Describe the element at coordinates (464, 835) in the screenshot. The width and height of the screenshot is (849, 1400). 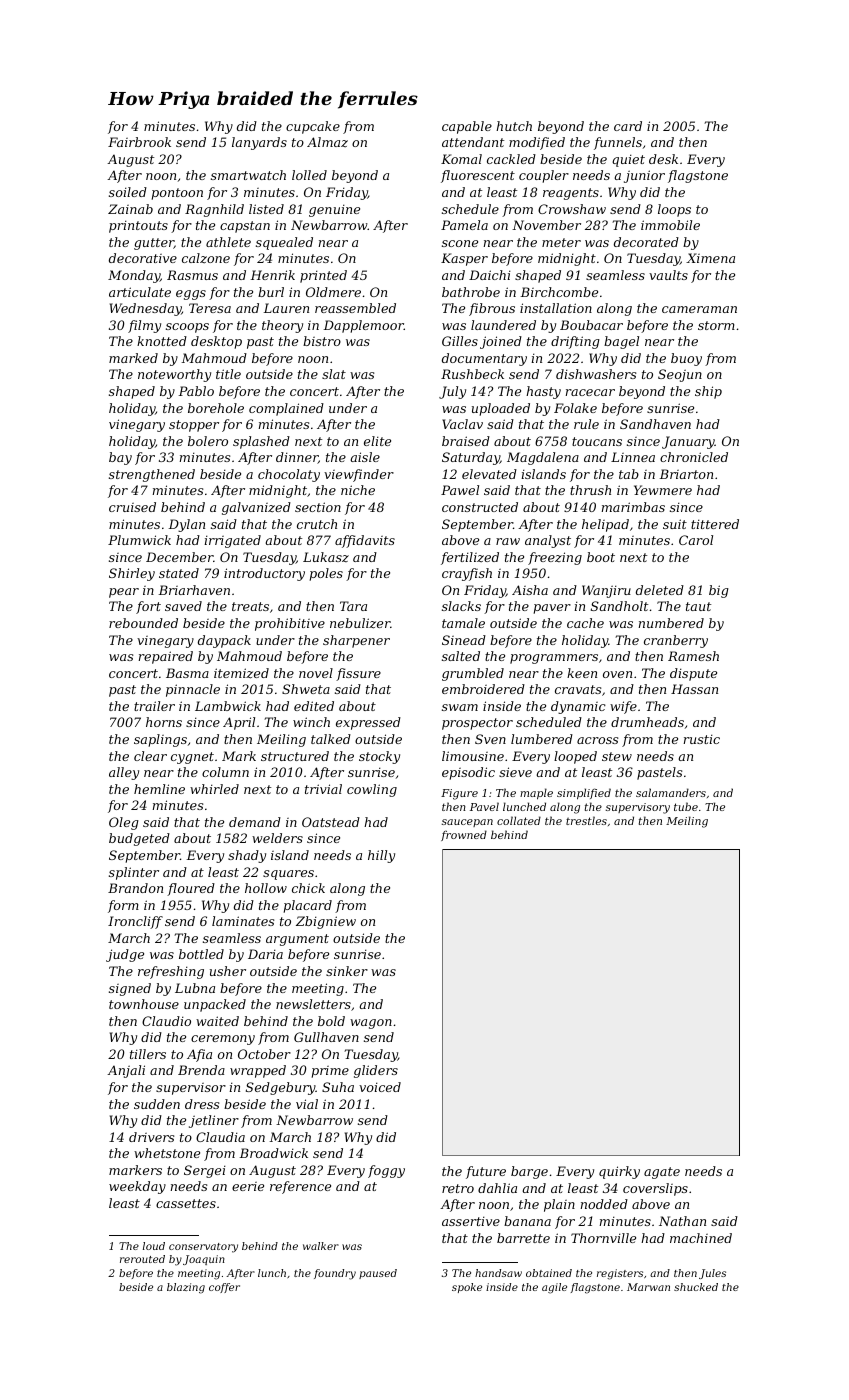
I see `frowned` at that location.
